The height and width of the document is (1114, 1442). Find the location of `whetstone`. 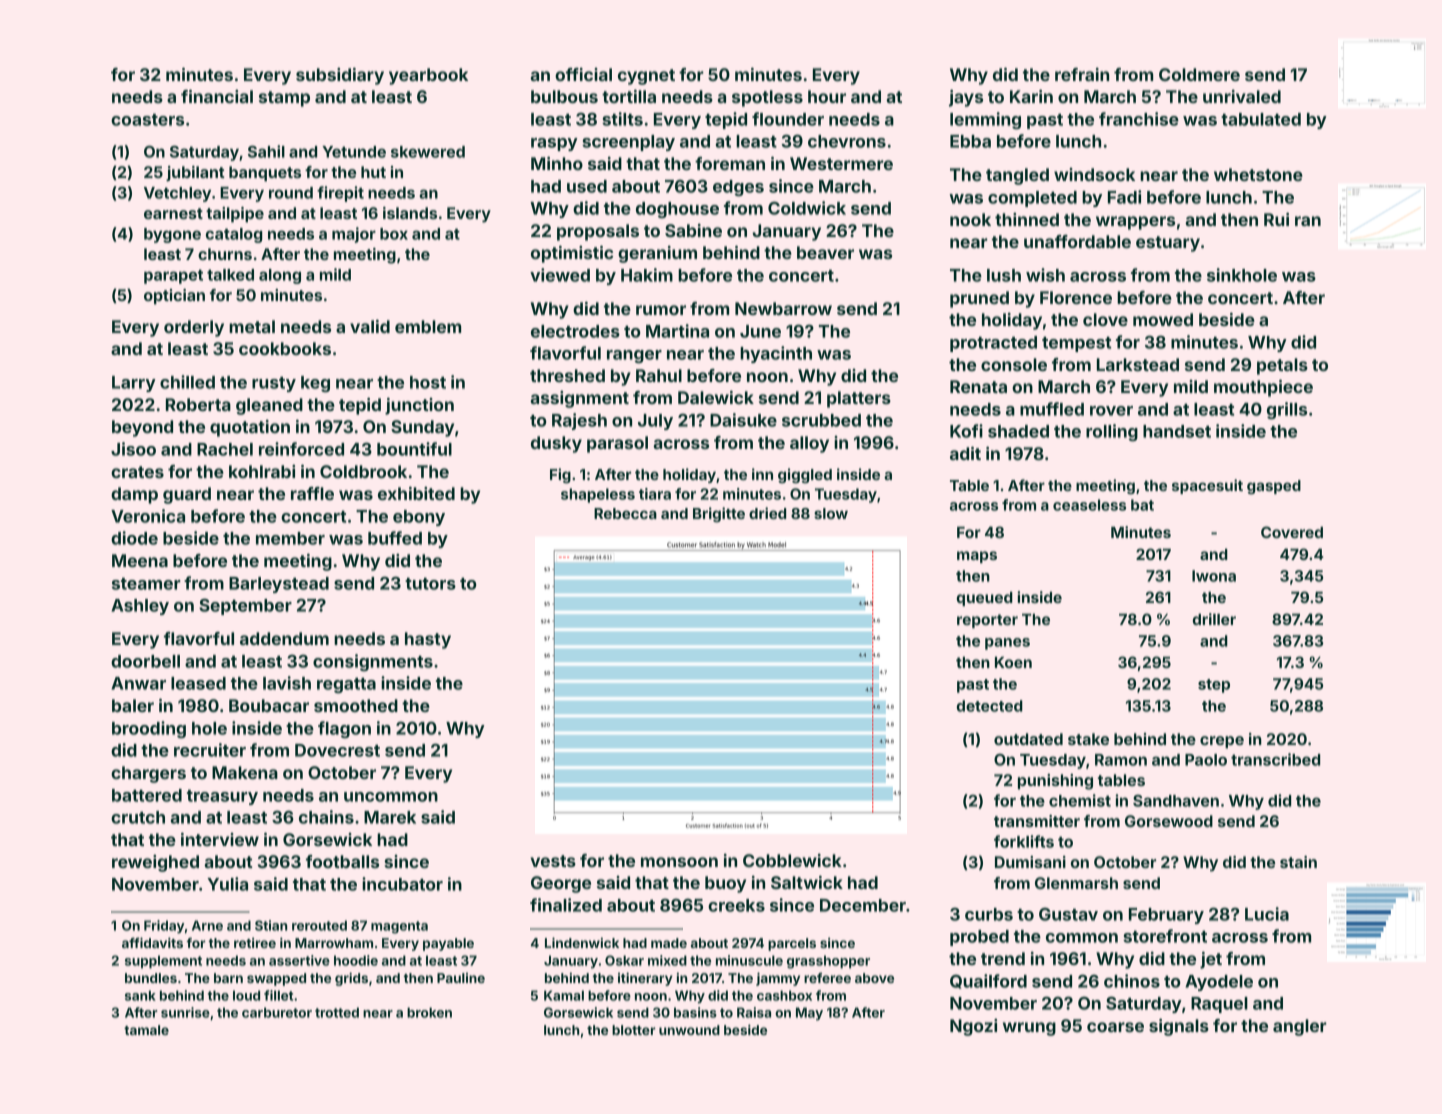

whetstone is located at coordinates (1258, 174).
